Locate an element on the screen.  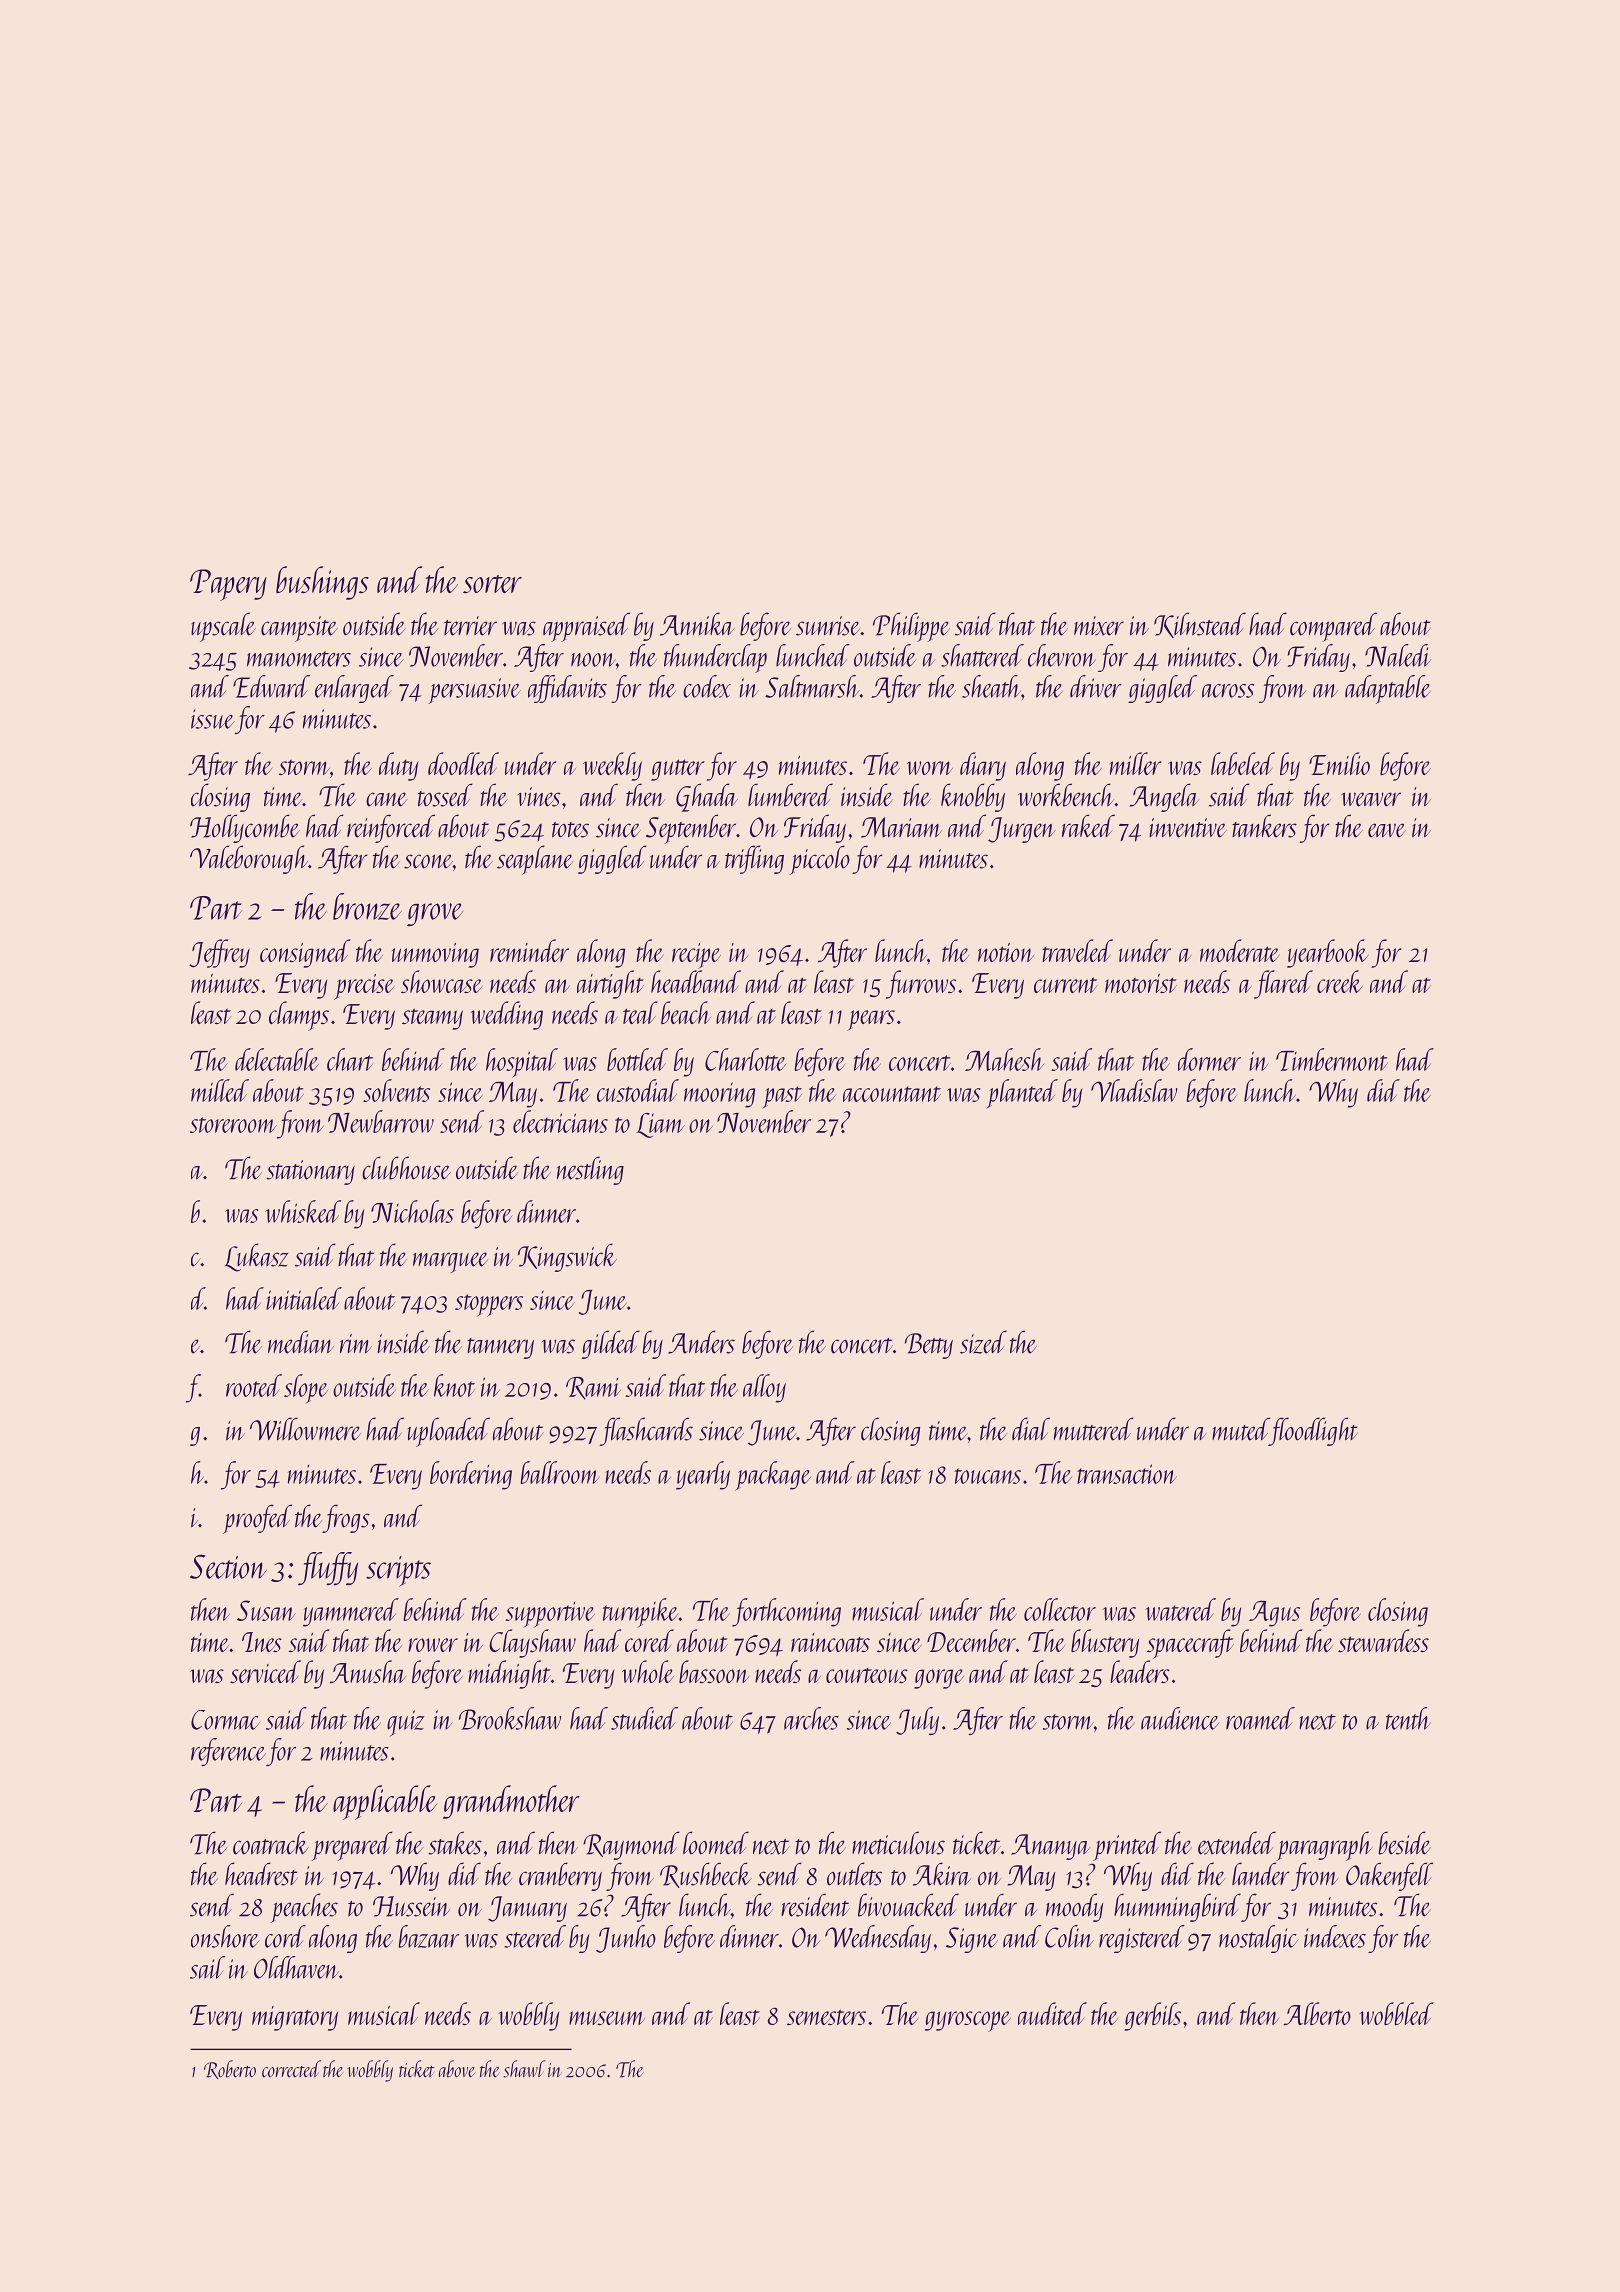
shawl is located at coordinates (524, 2069).
